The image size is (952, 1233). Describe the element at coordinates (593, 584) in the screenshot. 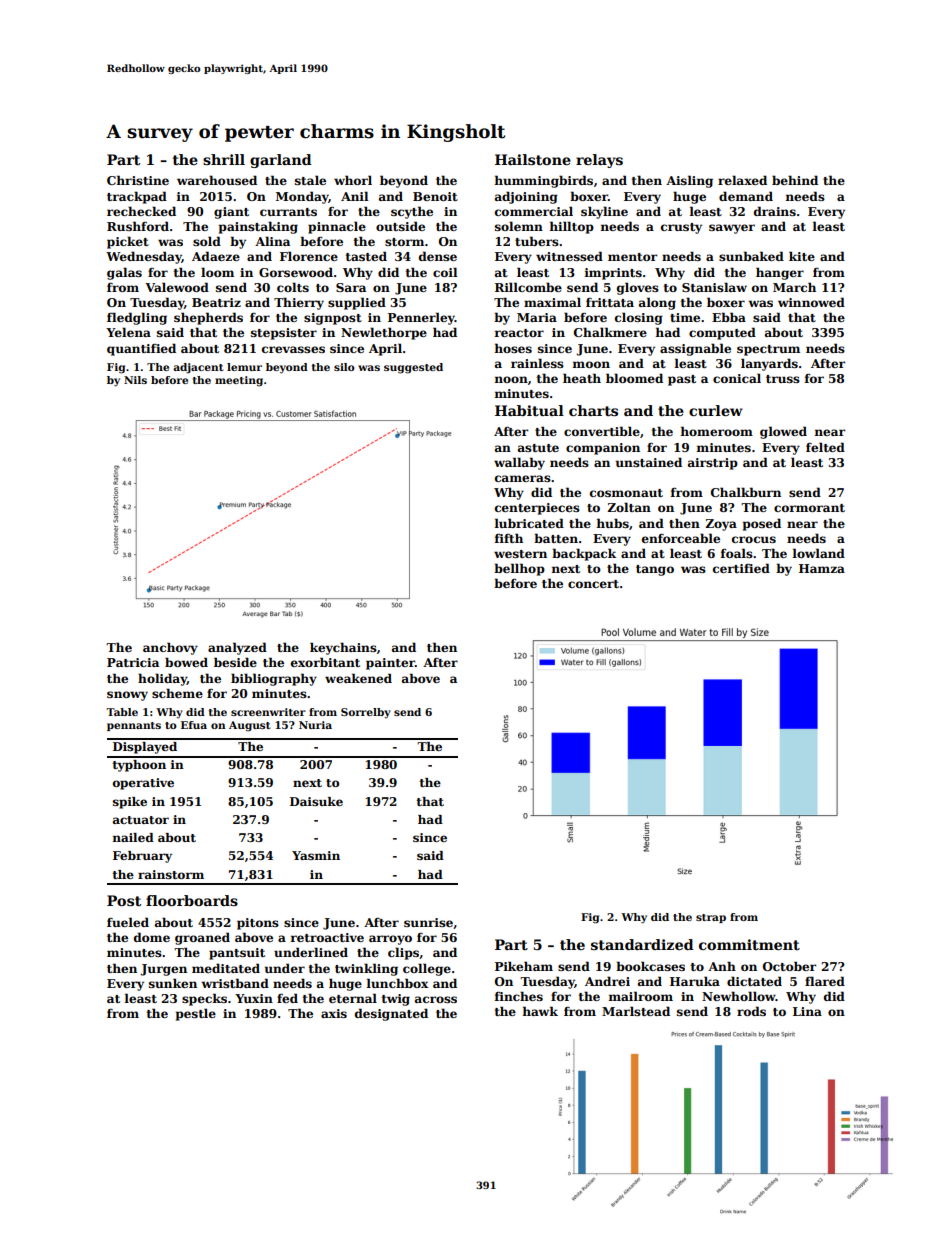

I see `concert` at that location.
